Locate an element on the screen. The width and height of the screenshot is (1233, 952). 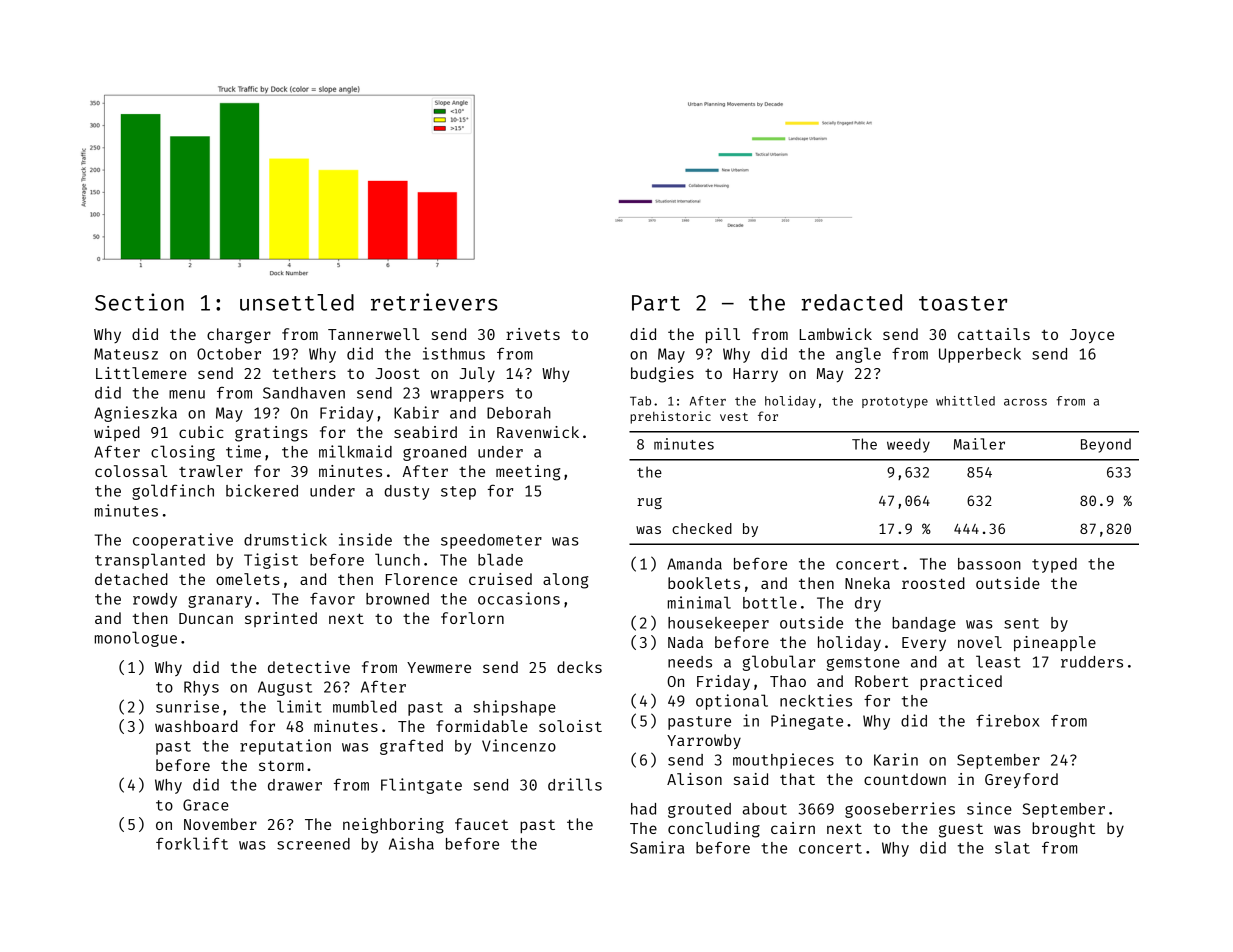
unsettled is located at coordinates (297, 302).
